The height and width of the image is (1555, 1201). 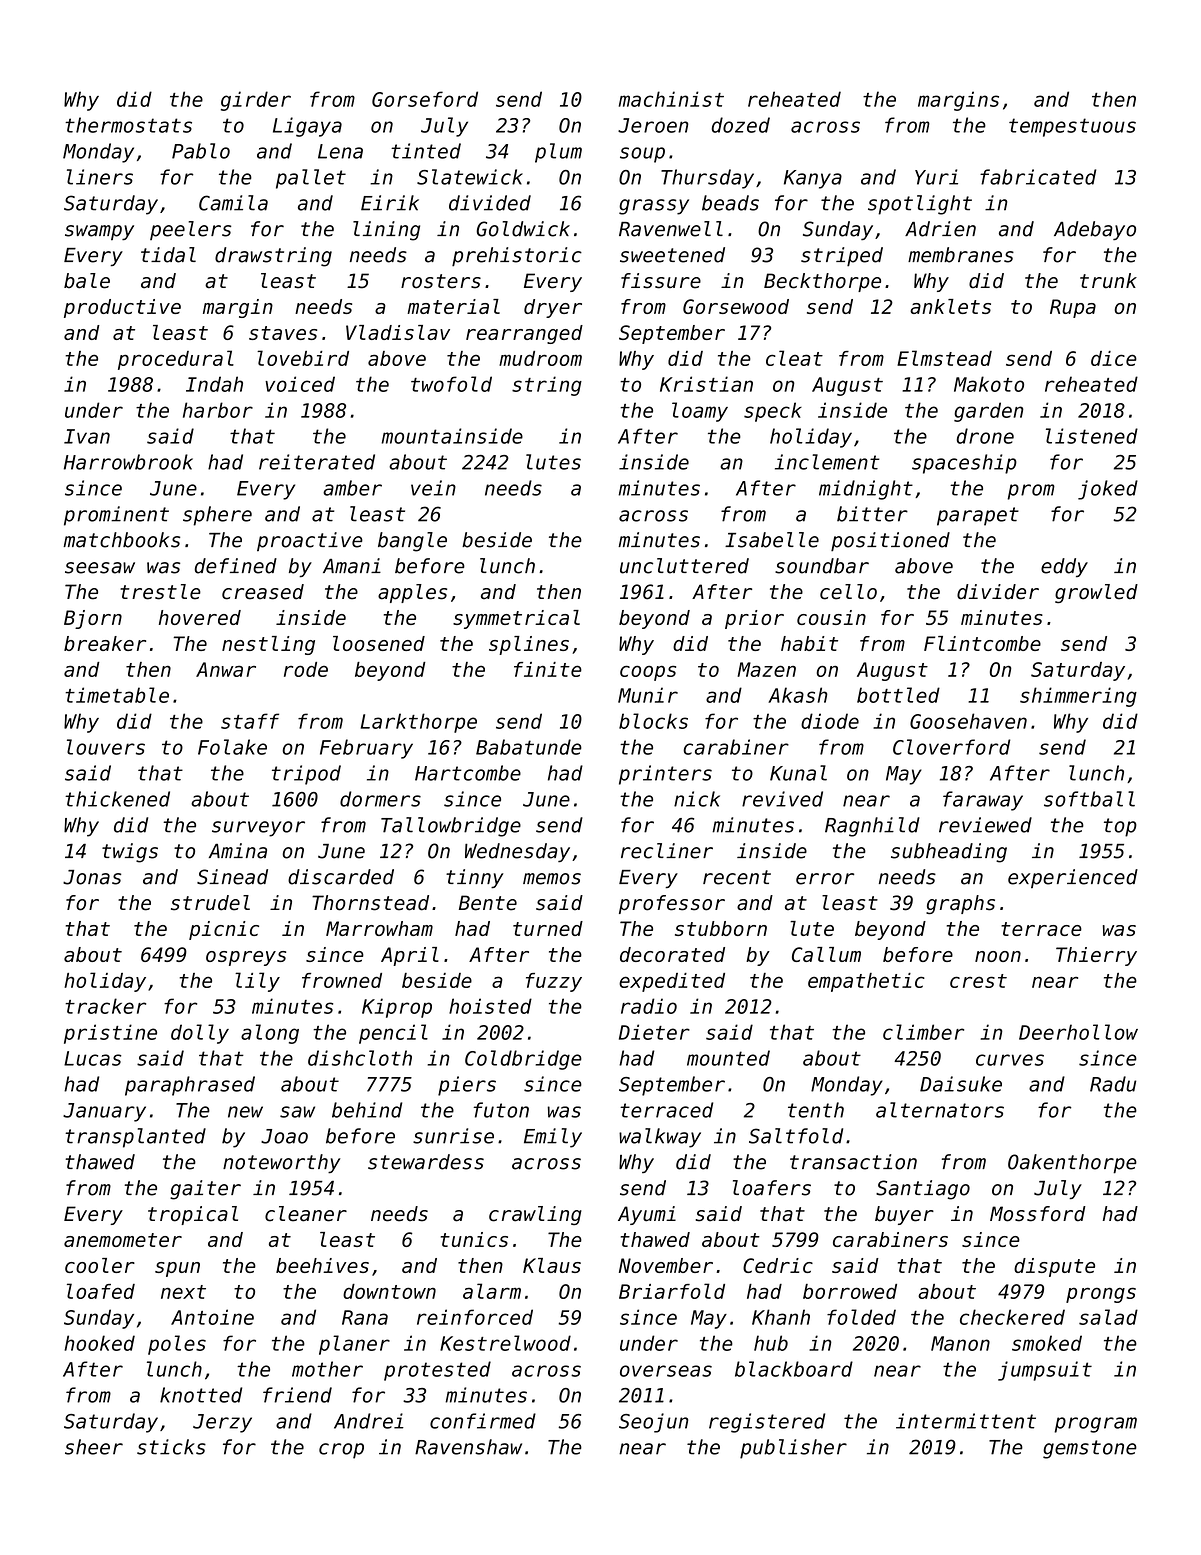 What do you see at coordinates (1090, 1449) in the image?
I see `gemstone` at bounding box center [1090, 1449].
